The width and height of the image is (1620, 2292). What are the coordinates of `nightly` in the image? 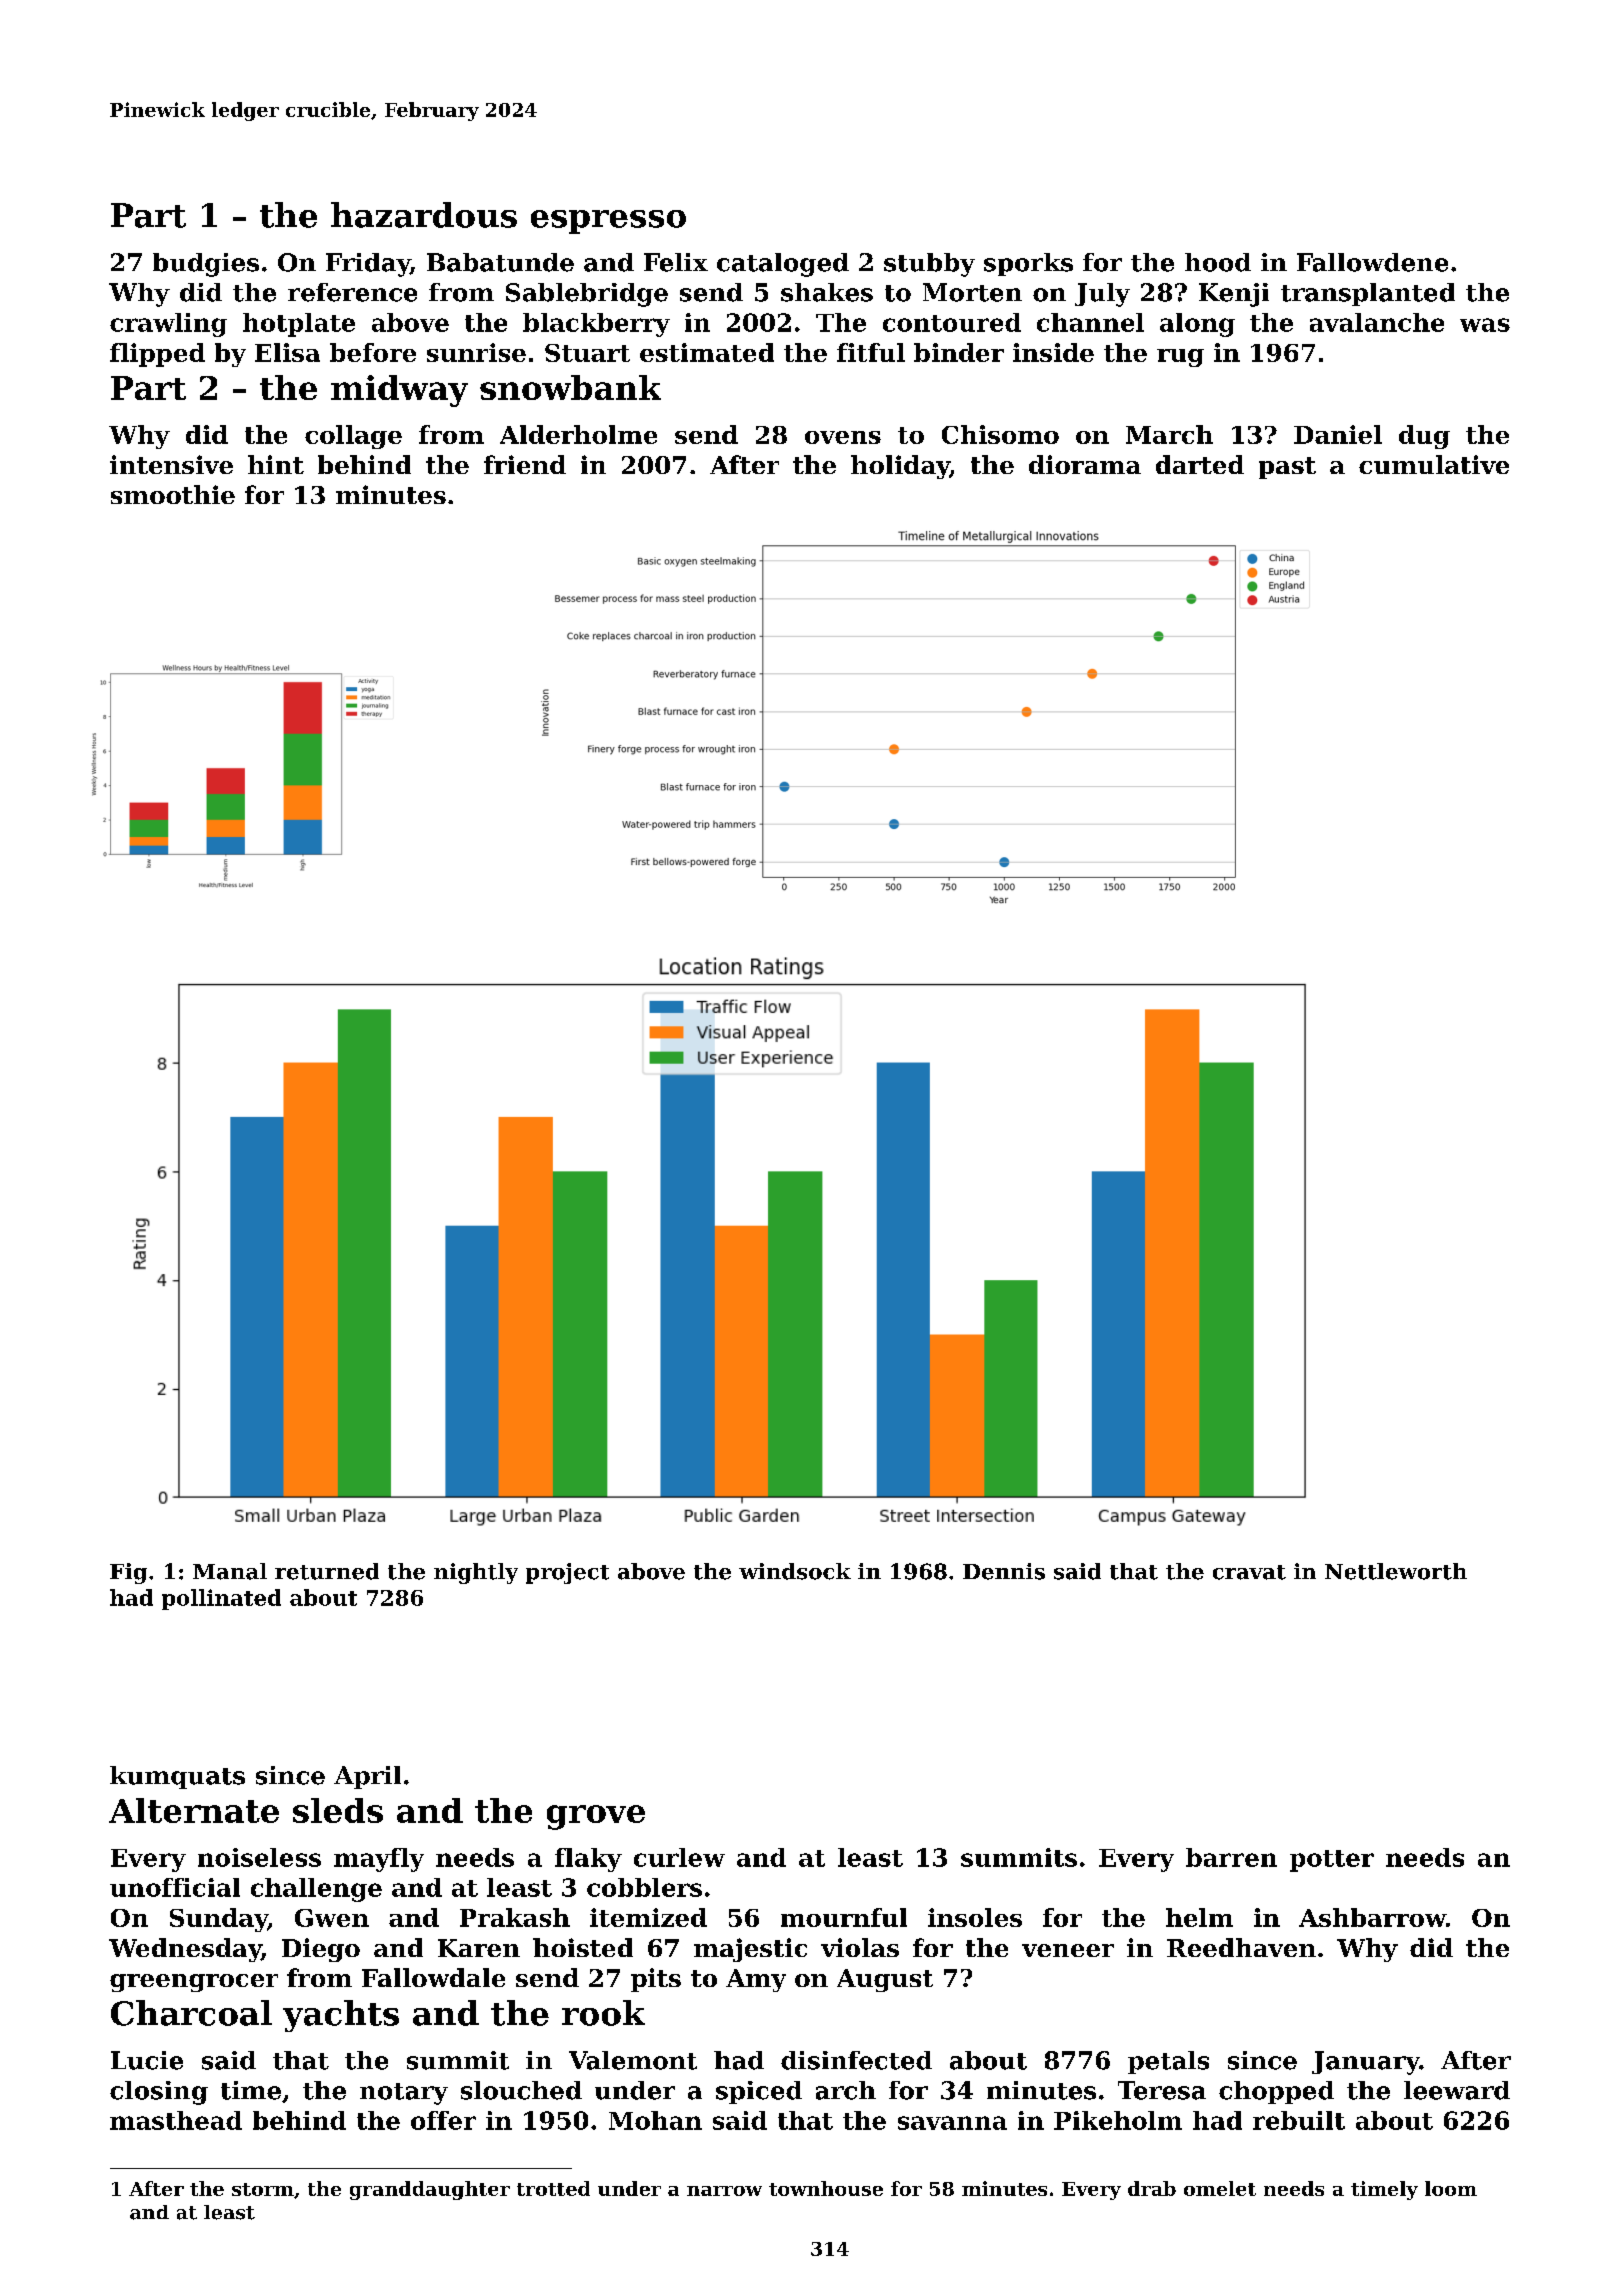 It's located at (476, 1573).
